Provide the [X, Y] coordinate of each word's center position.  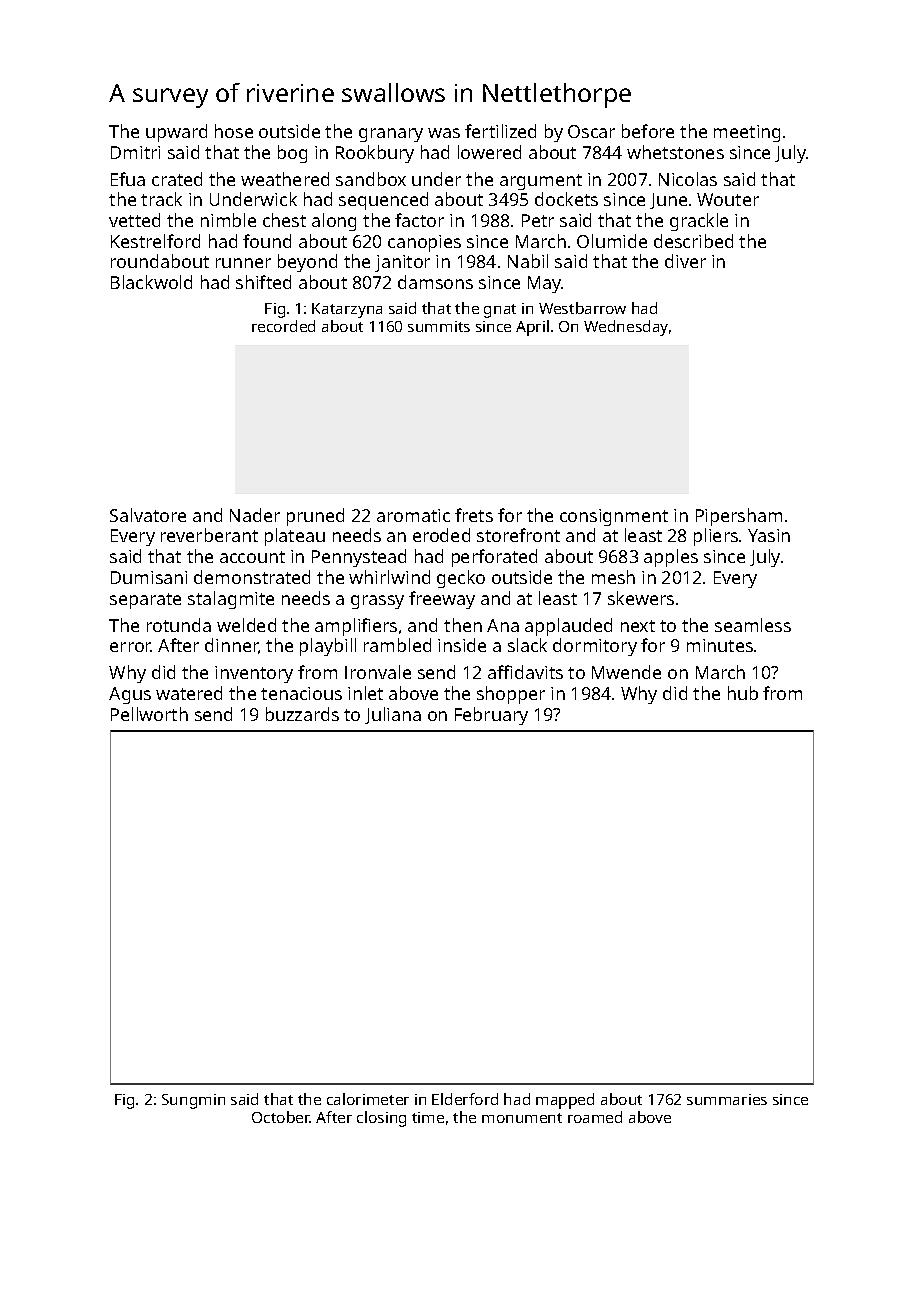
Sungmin [193, 1101]
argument [541, 182]
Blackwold [151, 282]
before [648, 131]
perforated [494, 558]
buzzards [302, 714]
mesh [613, 577]
